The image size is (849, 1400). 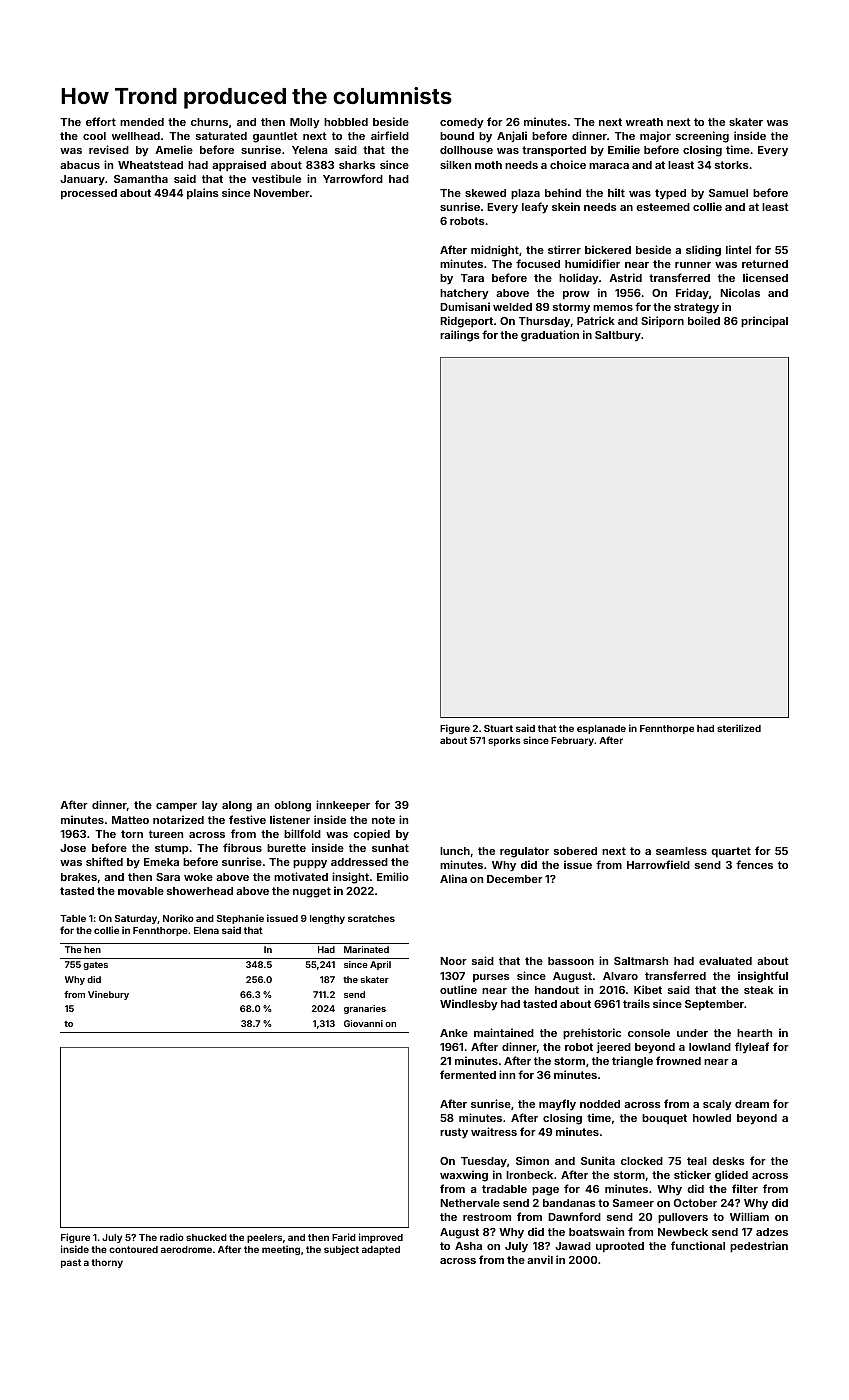 I want to click on meeting, so click(x=281, y=1250).
